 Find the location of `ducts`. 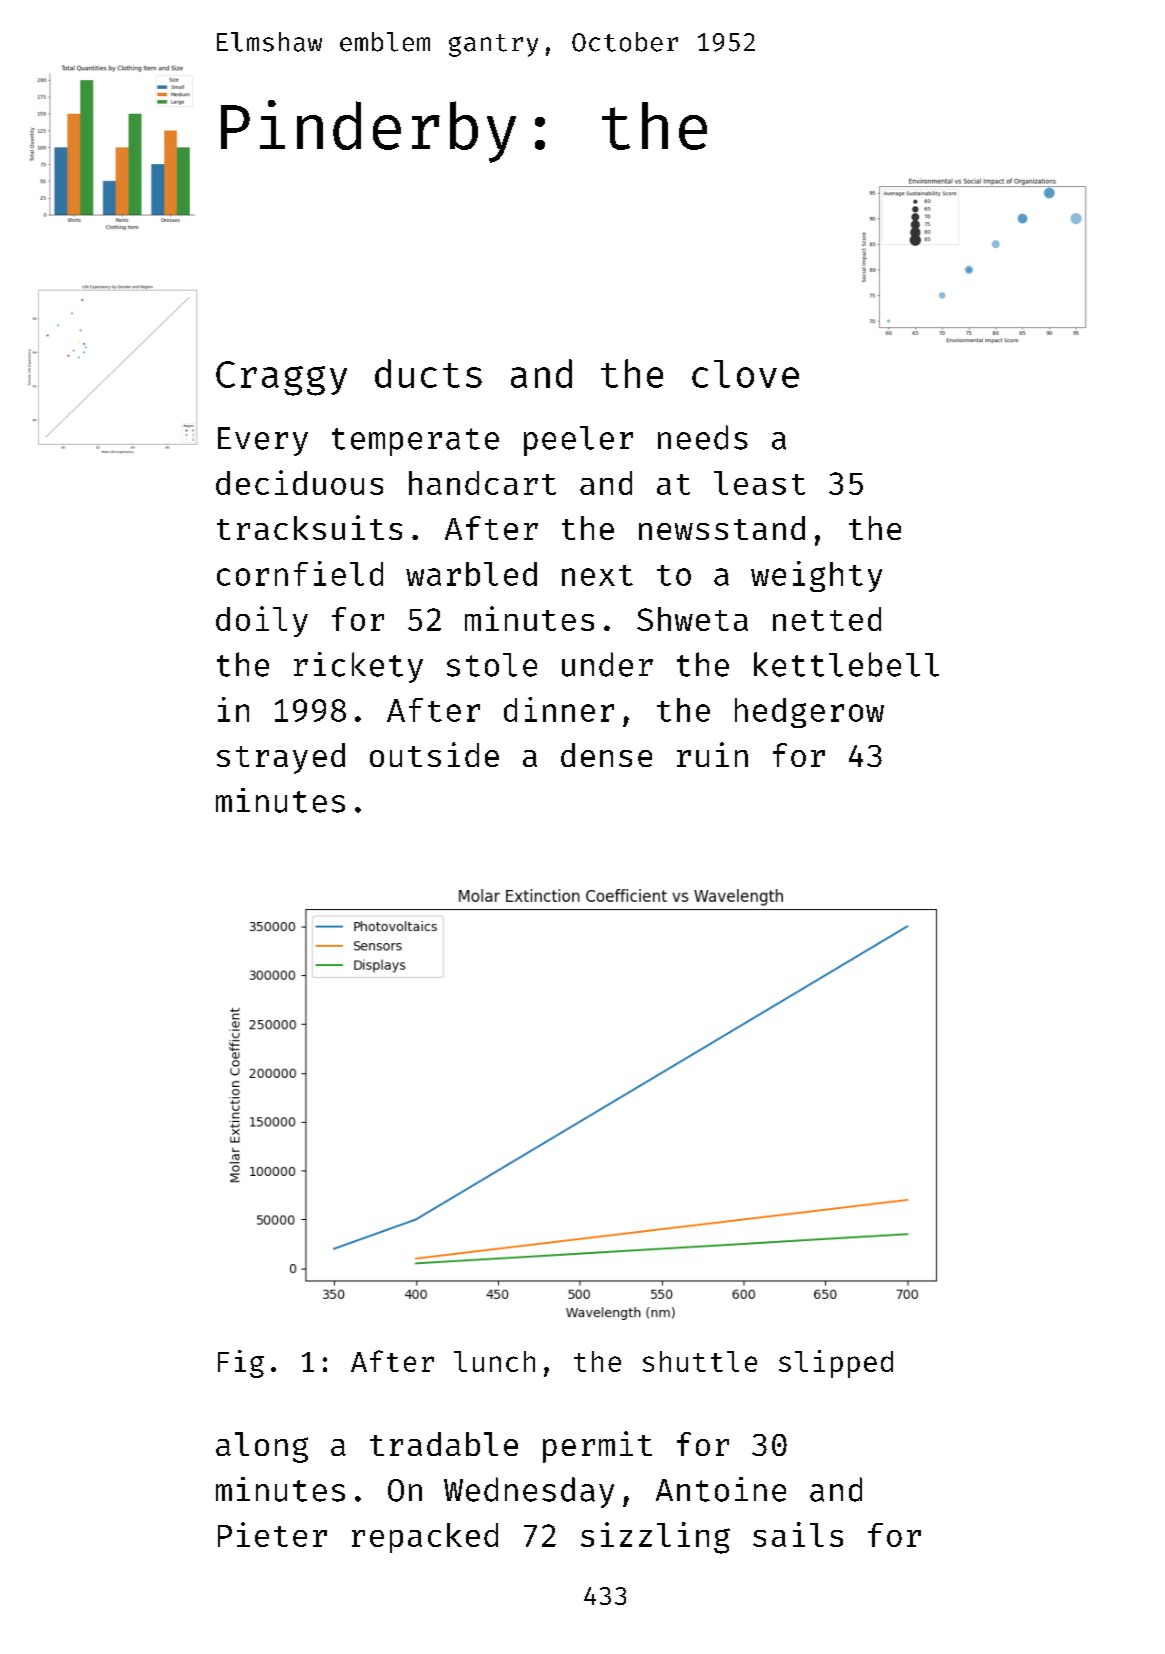

ducts is located at coordinates (428, 373).
